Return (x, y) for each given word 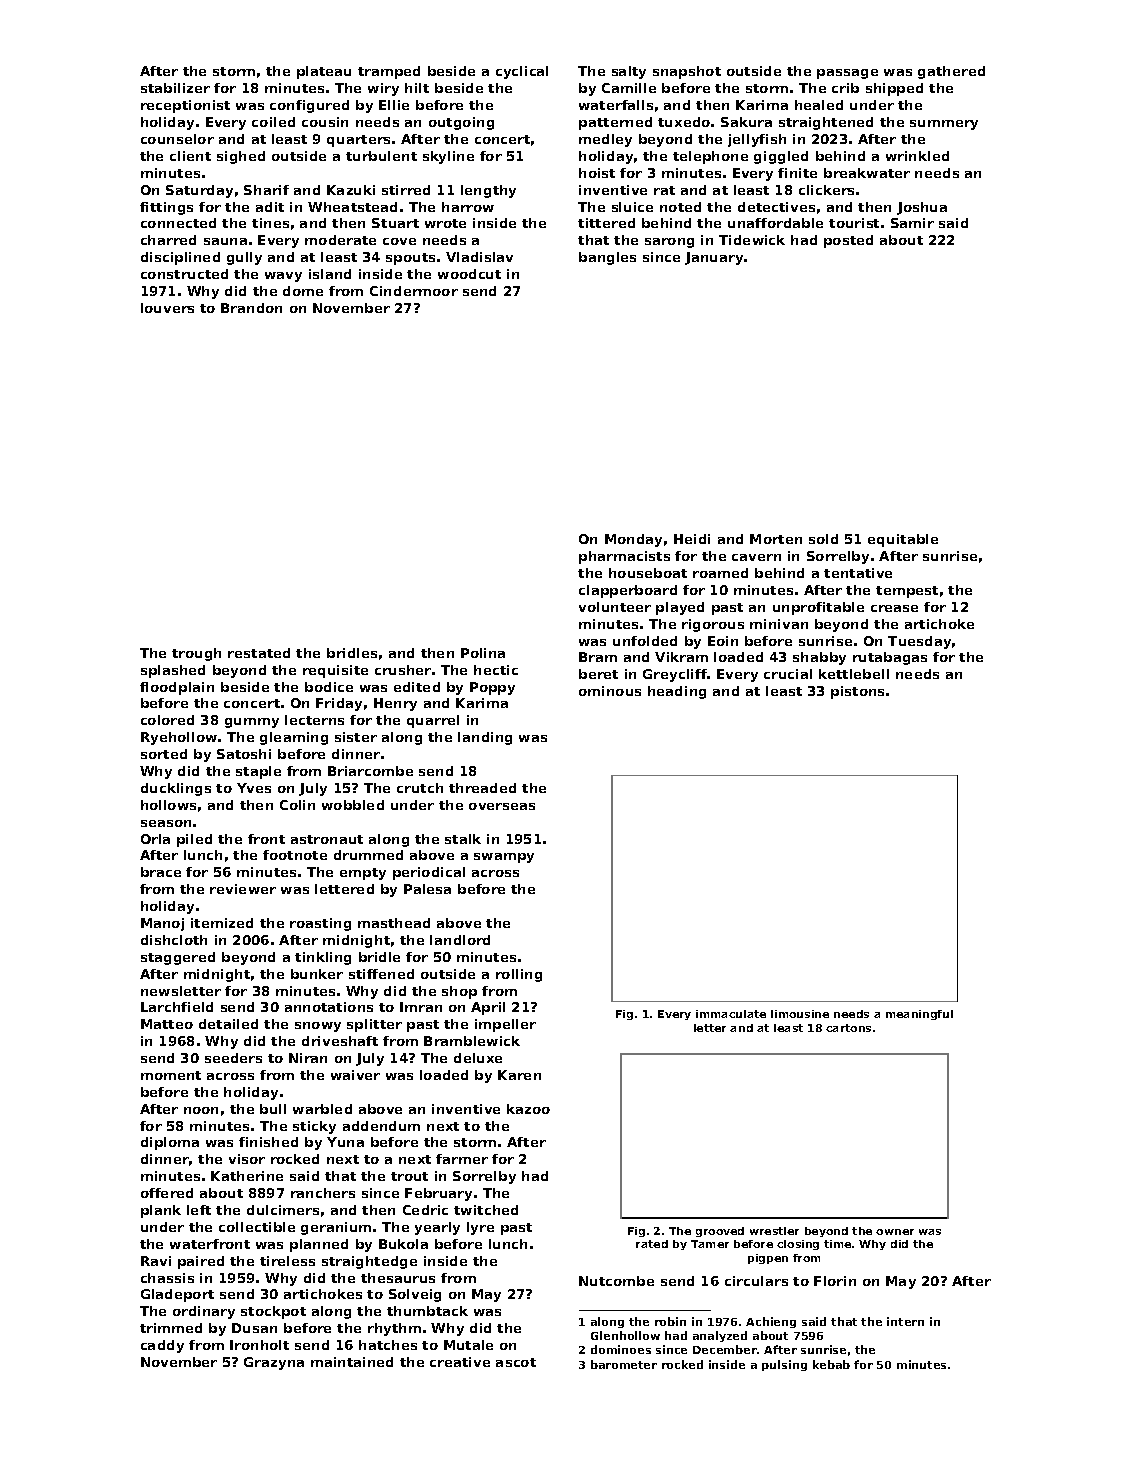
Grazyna (274, 1363)
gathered (951, 72)
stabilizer (175, 88)
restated (259, 653)
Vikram (681, 657)
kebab (831, 1364)
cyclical (522, 72)
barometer (624, 1364)
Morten (776, 539)
